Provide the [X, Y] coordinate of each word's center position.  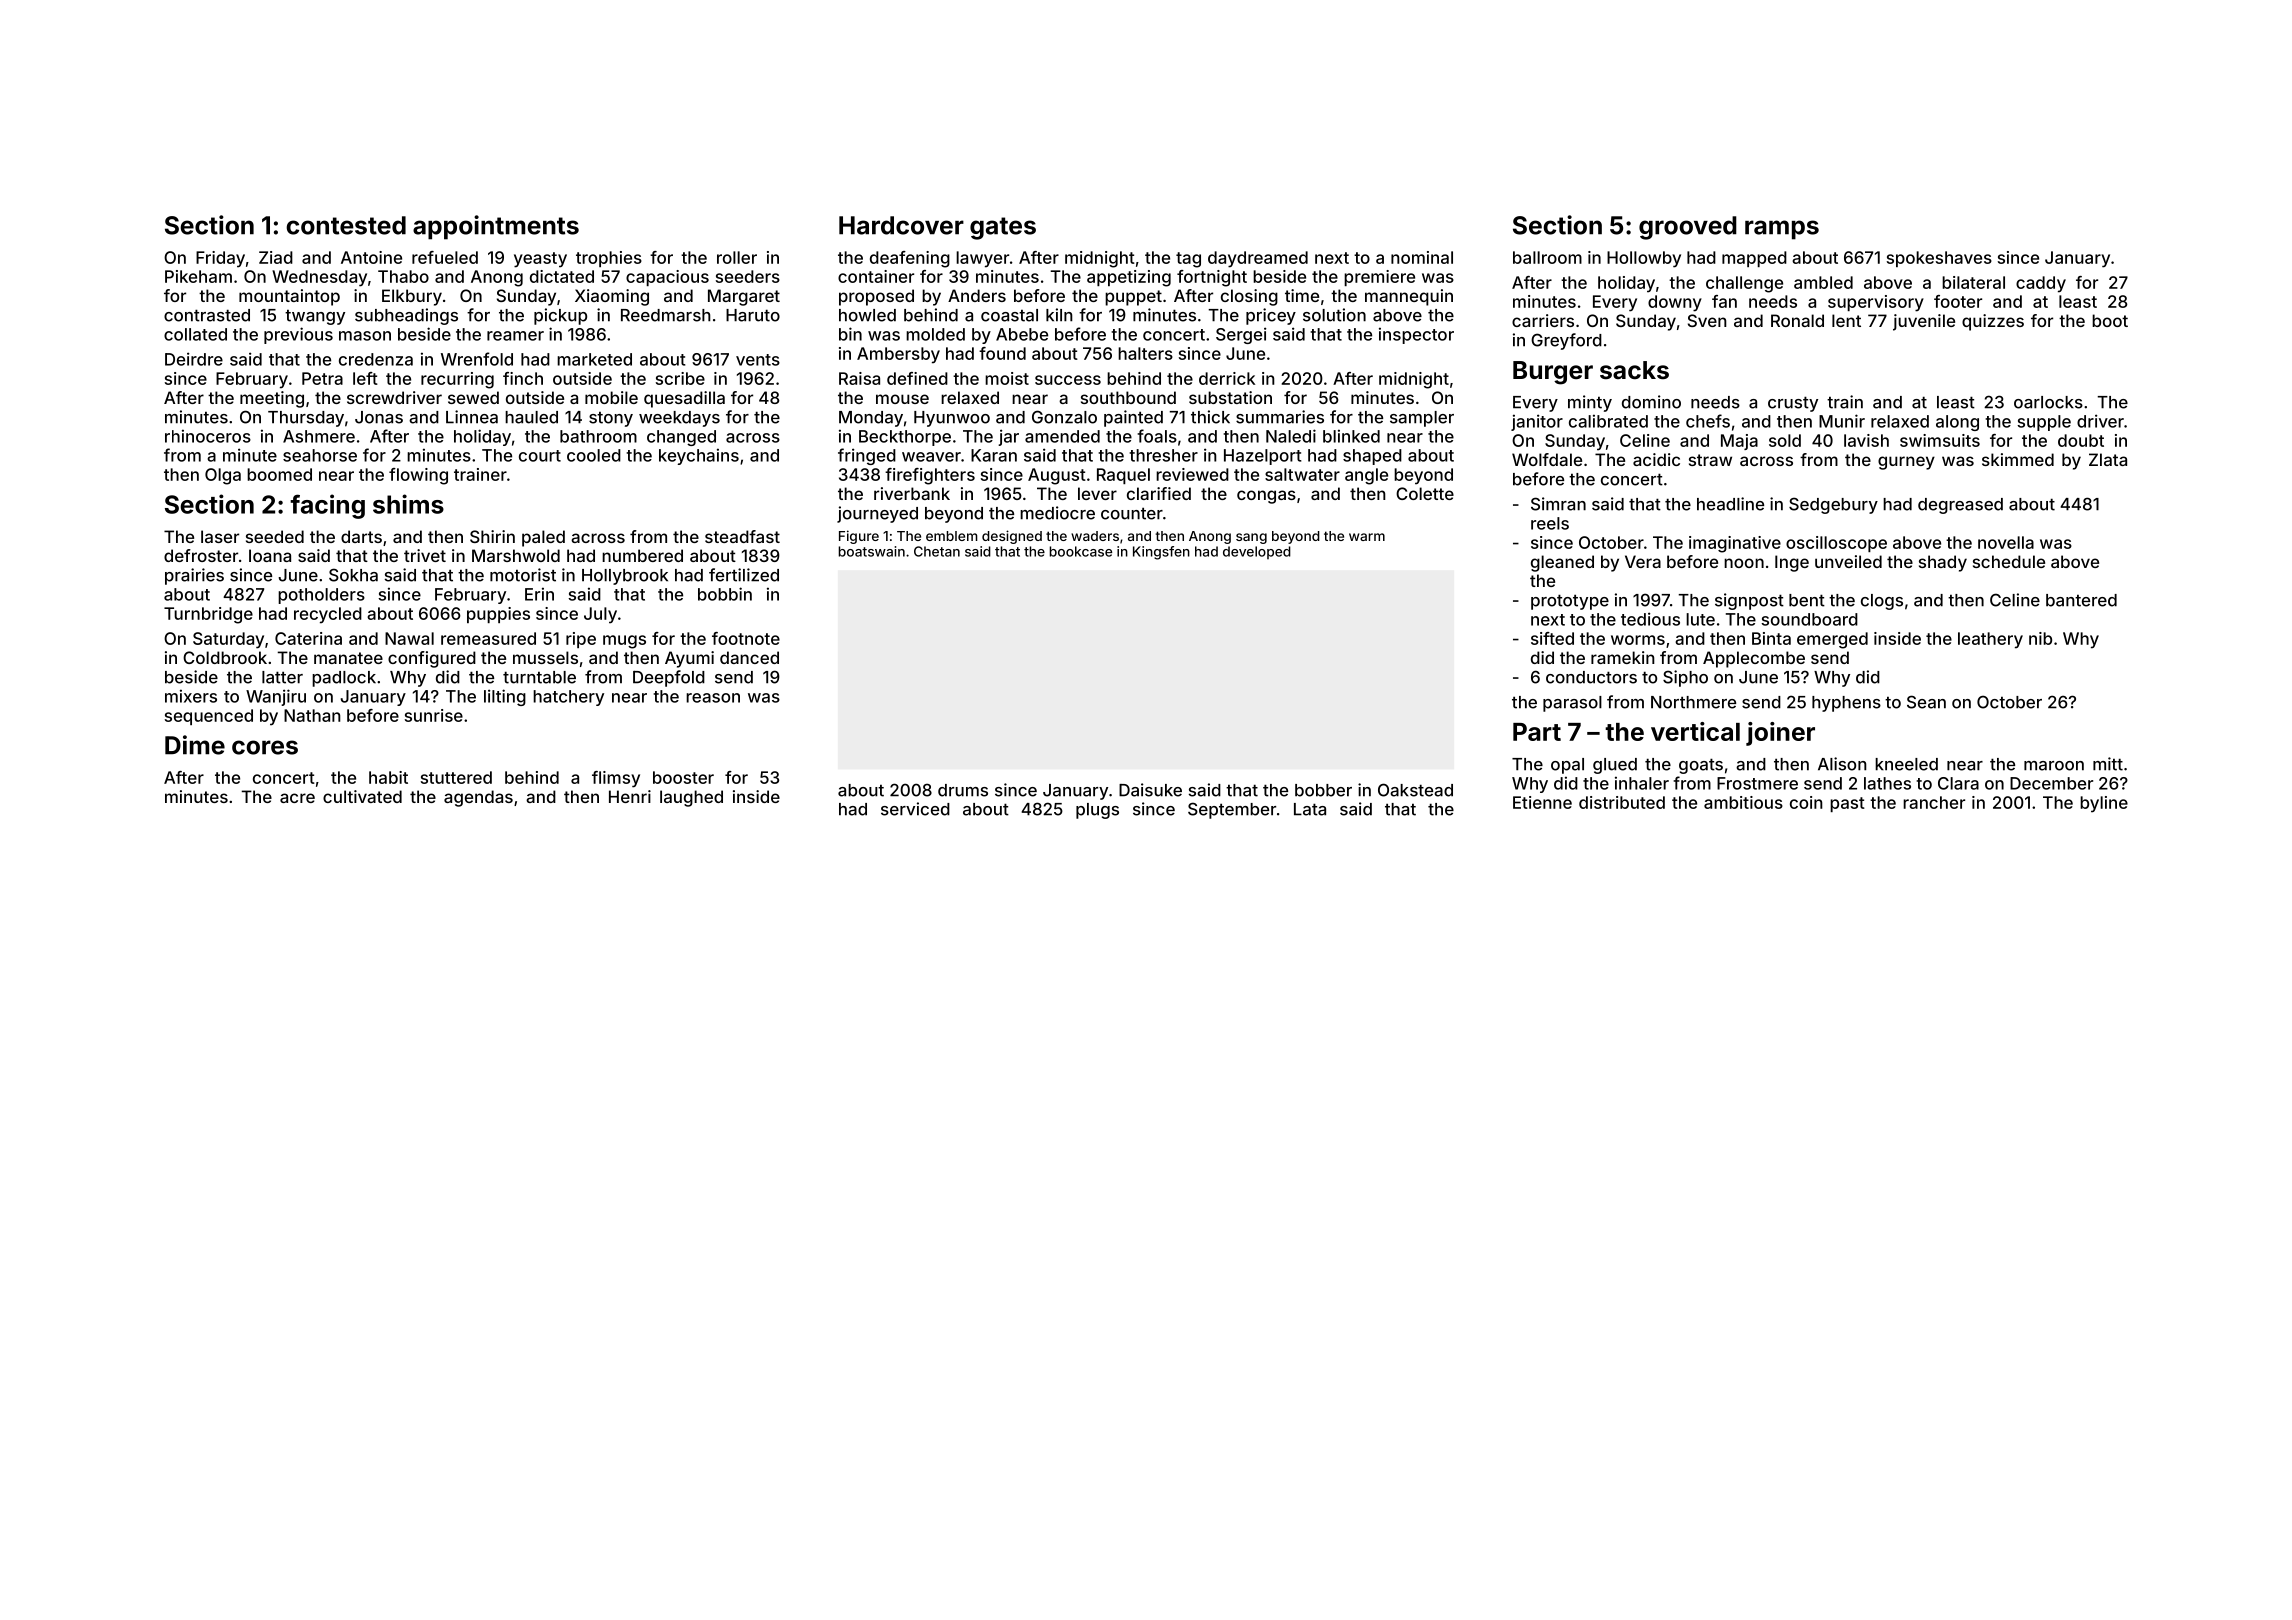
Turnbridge [208, 615]
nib [2040, 638]
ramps [1782, 230]
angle [1366, 476]
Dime [195, 745]
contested [346, 225]
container [876, 276]
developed [1257, 552]
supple [2044, 423]
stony [611, 419]
